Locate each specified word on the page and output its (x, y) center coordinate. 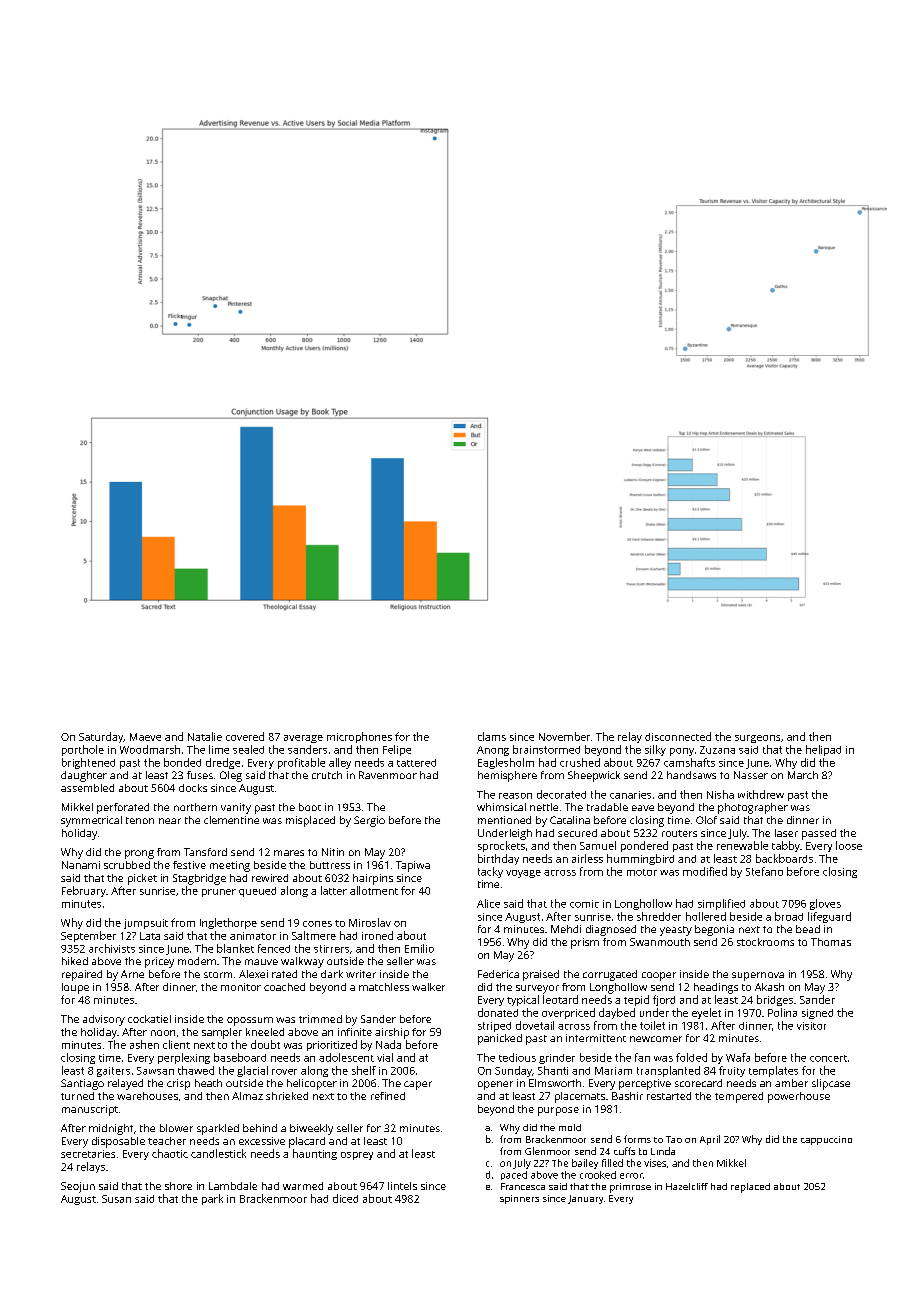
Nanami (81, 865)
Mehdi (566, 929)
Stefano (764, 871)
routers (679, 833)
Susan (116, 1199)
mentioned (504, 820)
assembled (87, 788)
